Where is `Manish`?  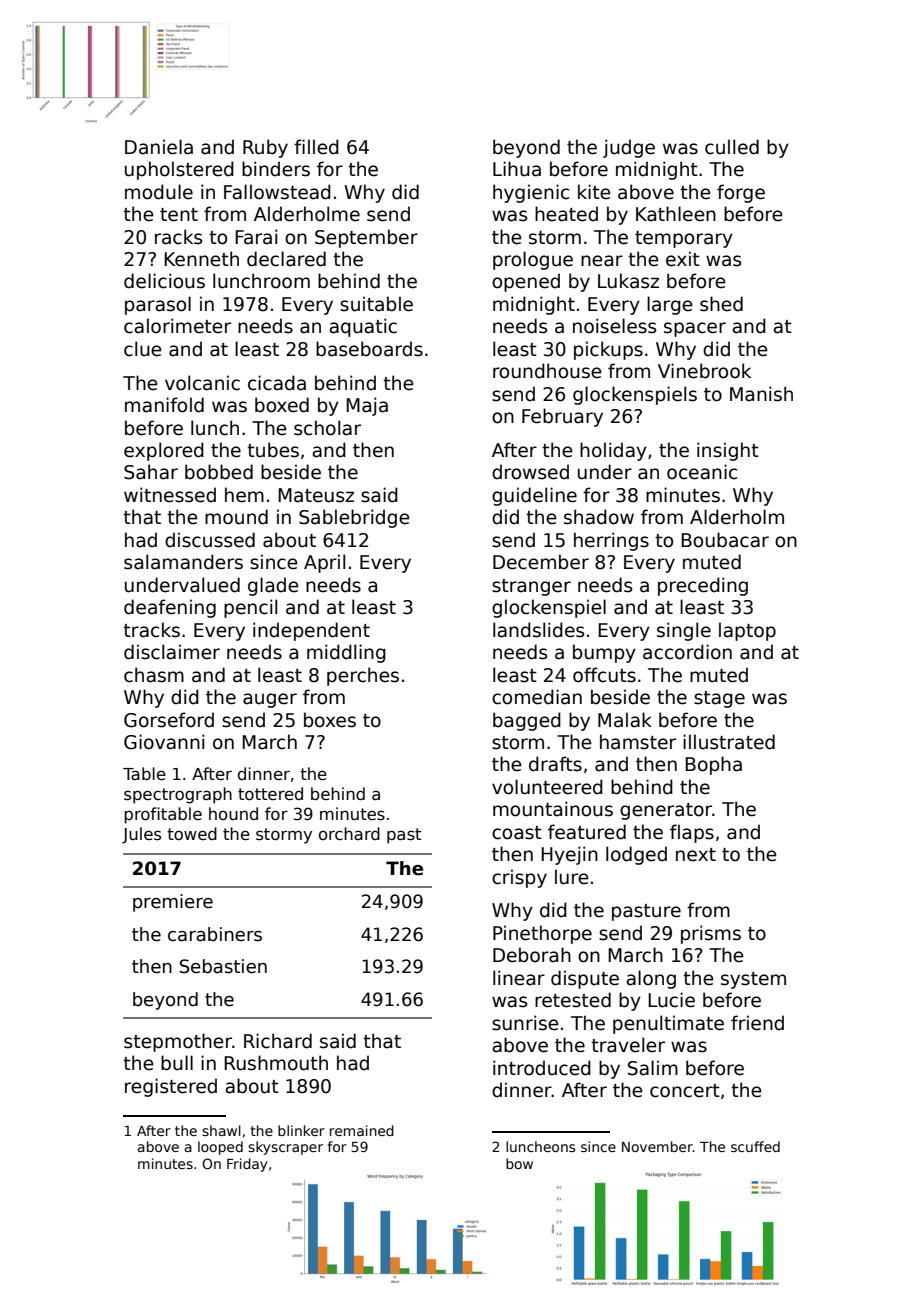
Manish is located at coordinates (761, 394).
